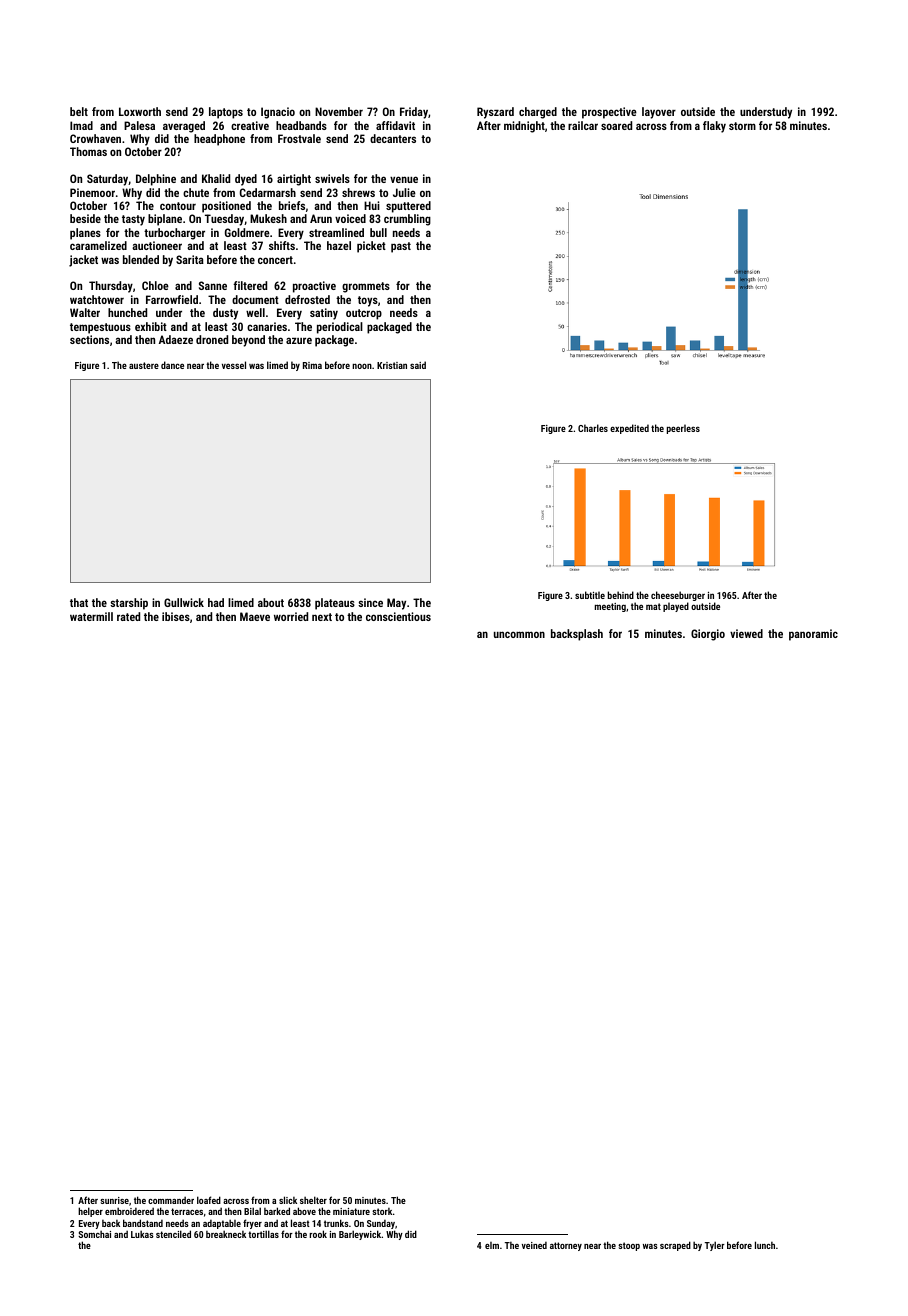 This screenshot has height=1316, width=908. Describe the element at coordinates (683, 429) in the screenshot. I see `peerless` at that location.
